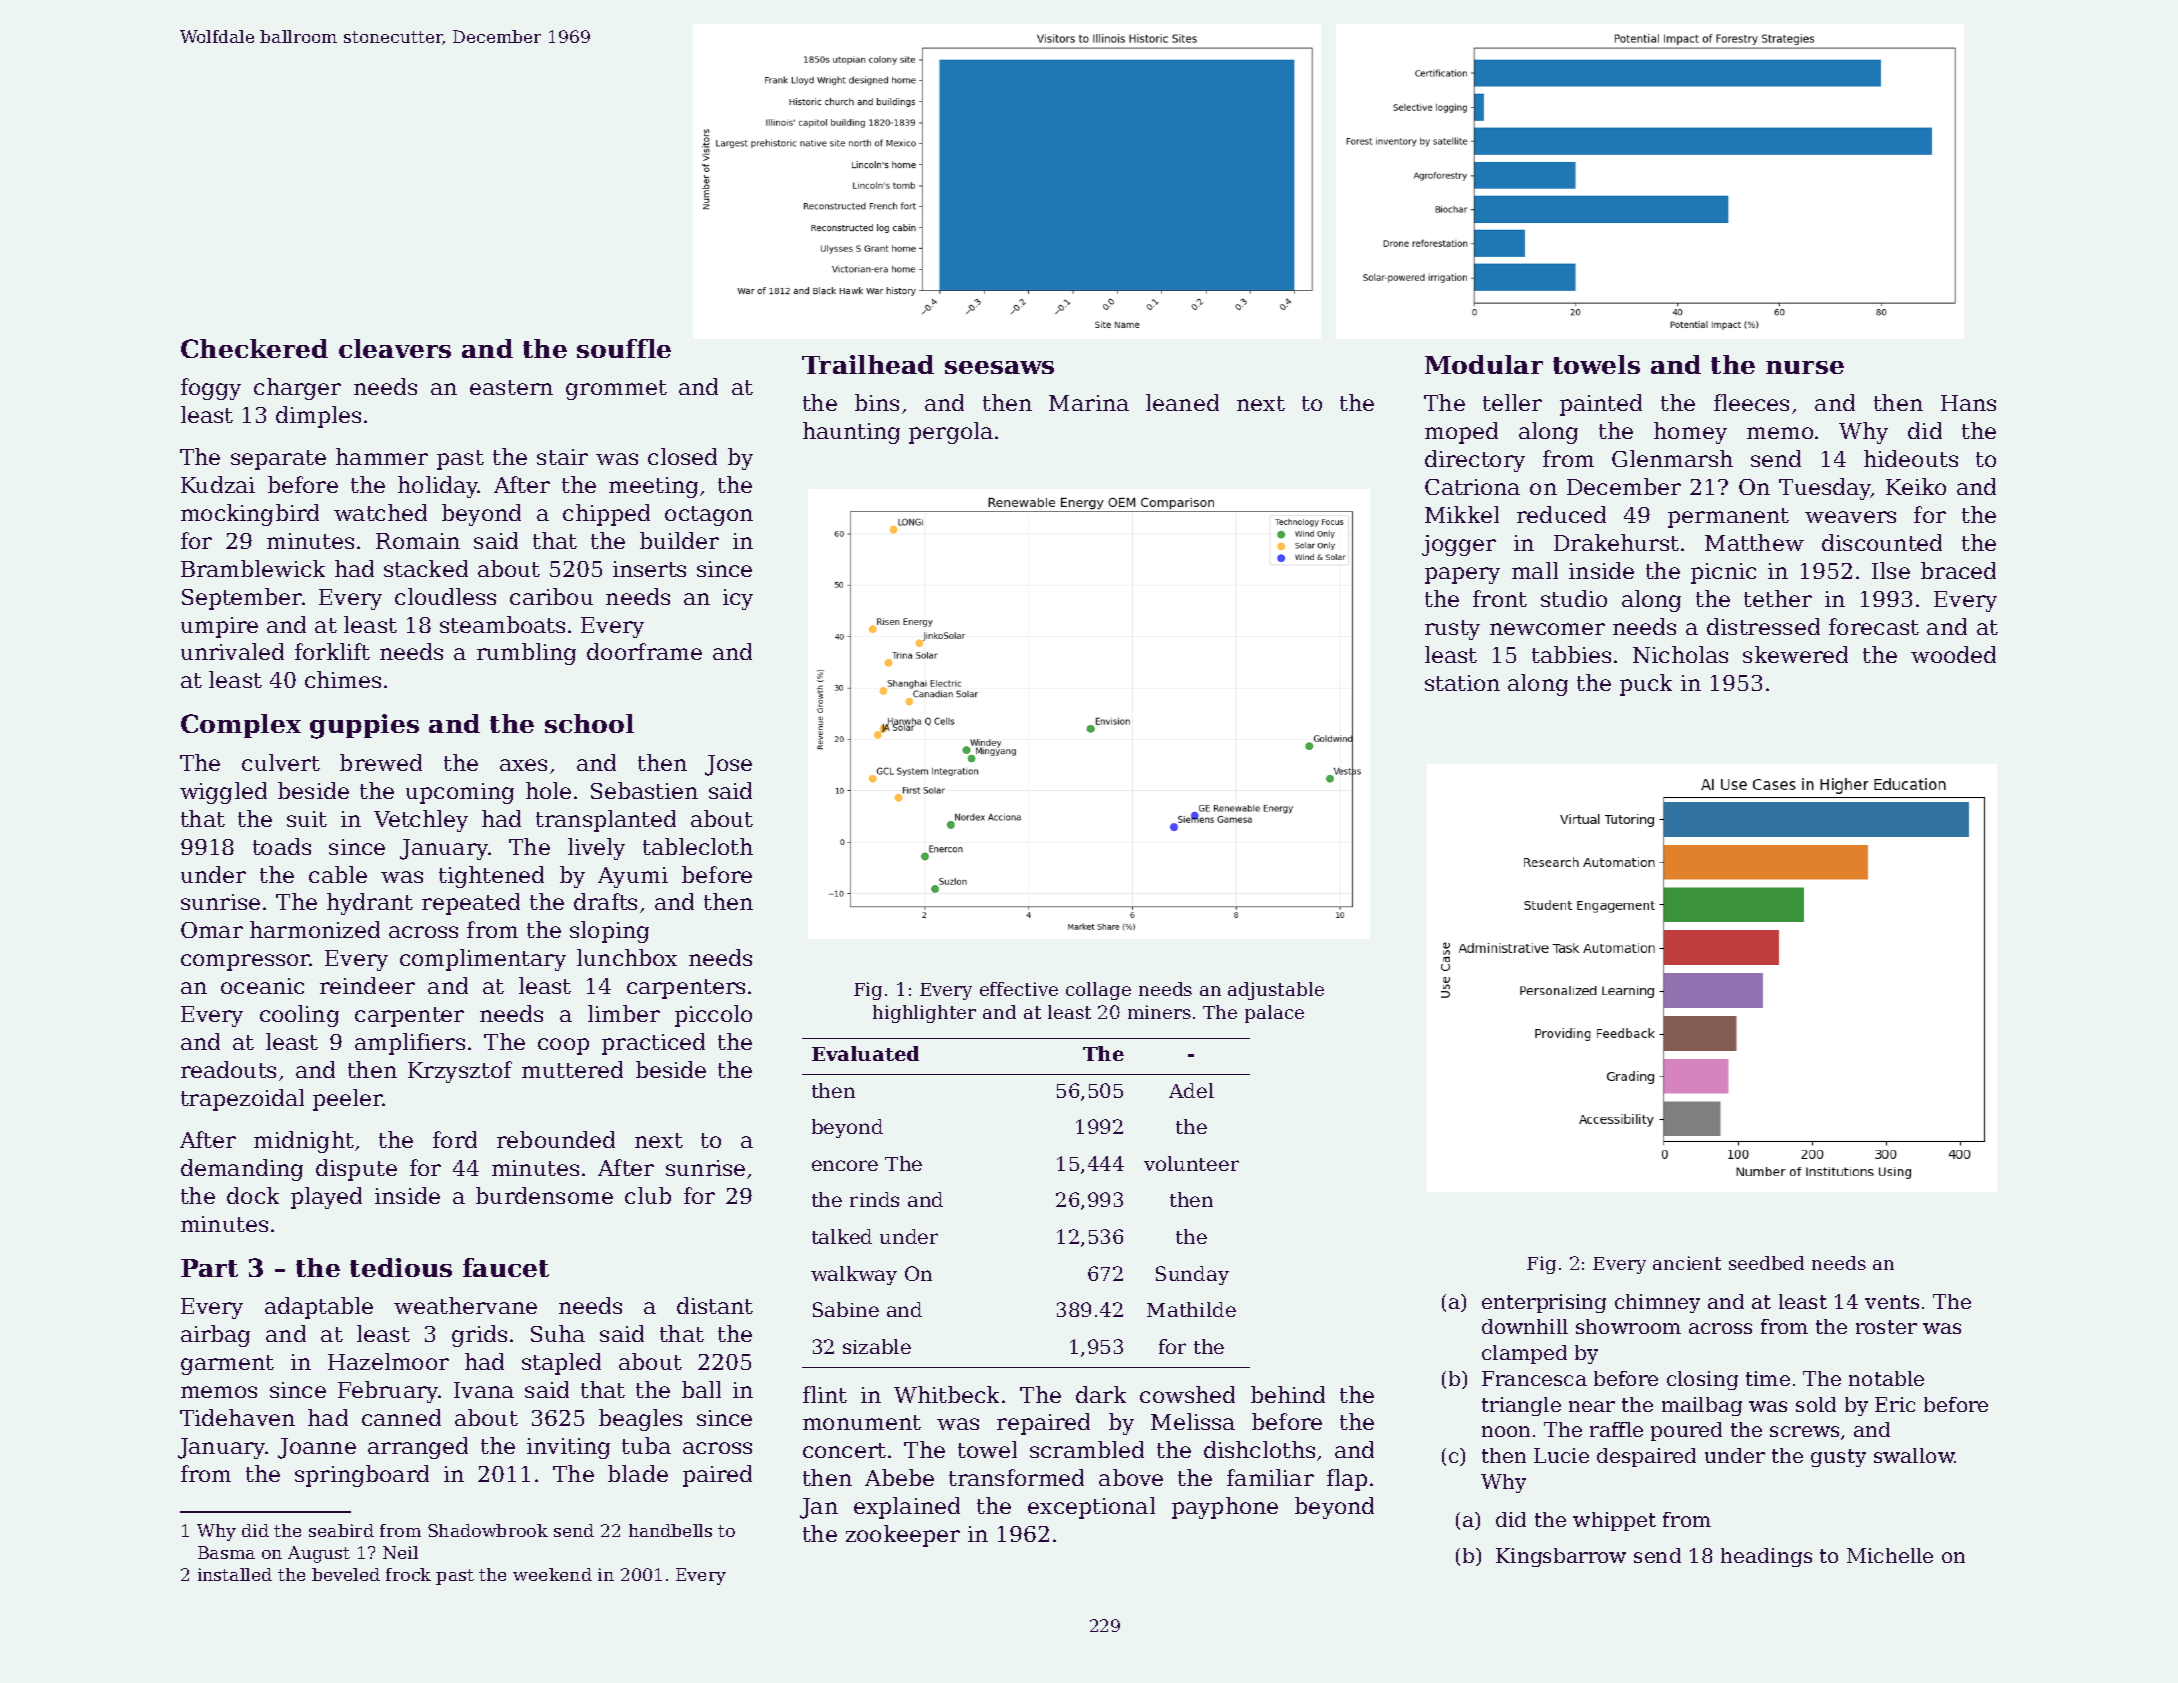 Image resolution: width=2178 pixels, height=1683 pixels. What do you see at coordinates (1452, 630) in the screenshot?
I see `rusty` at bounding box center [1452, 630].
